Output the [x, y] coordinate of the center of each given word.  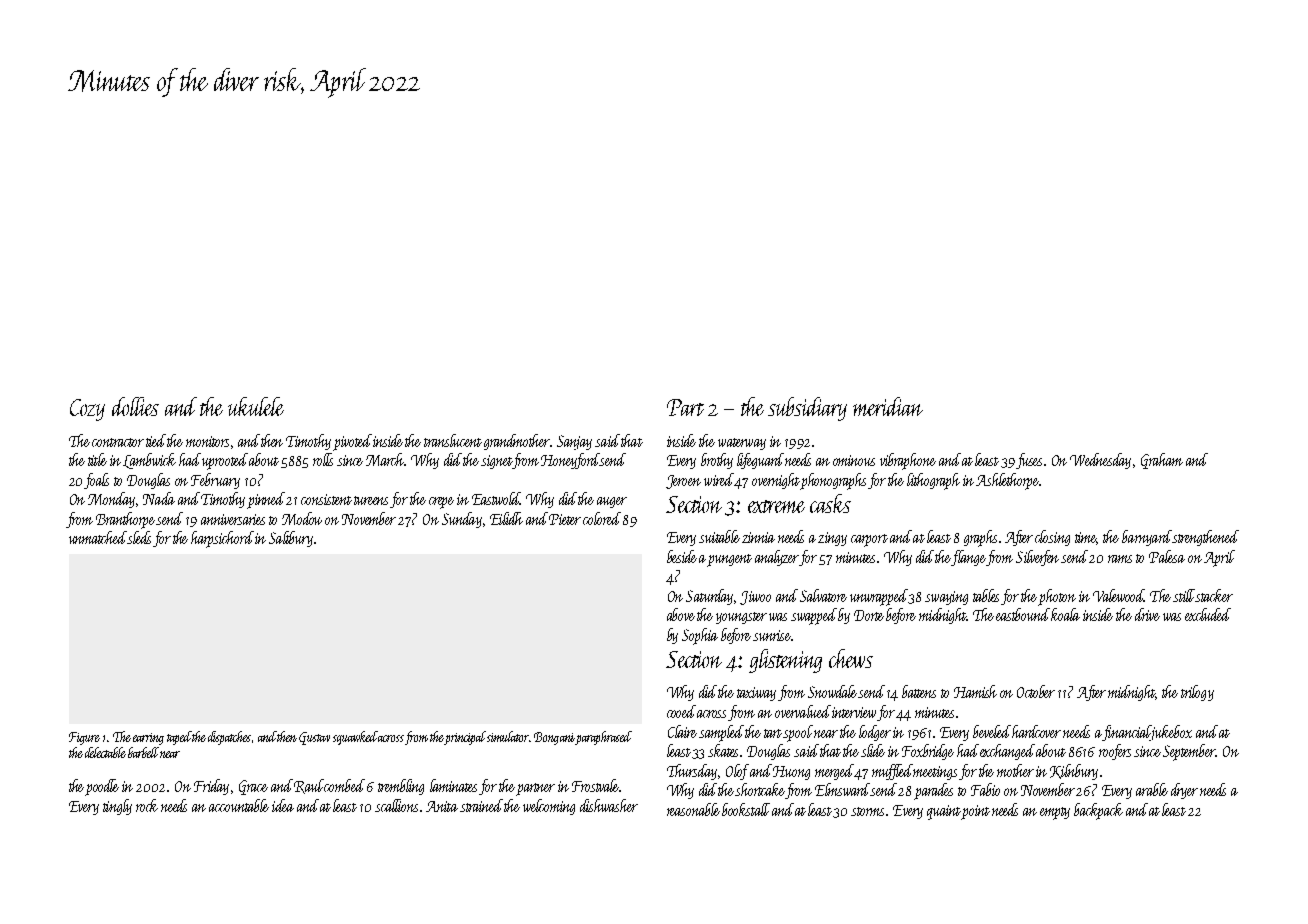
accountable [239, 805]
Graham [1162, 461]
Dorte [869, 615]
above [681, 614]
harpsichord [222, 539]
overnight [776, 481]
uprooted [225, 461]
